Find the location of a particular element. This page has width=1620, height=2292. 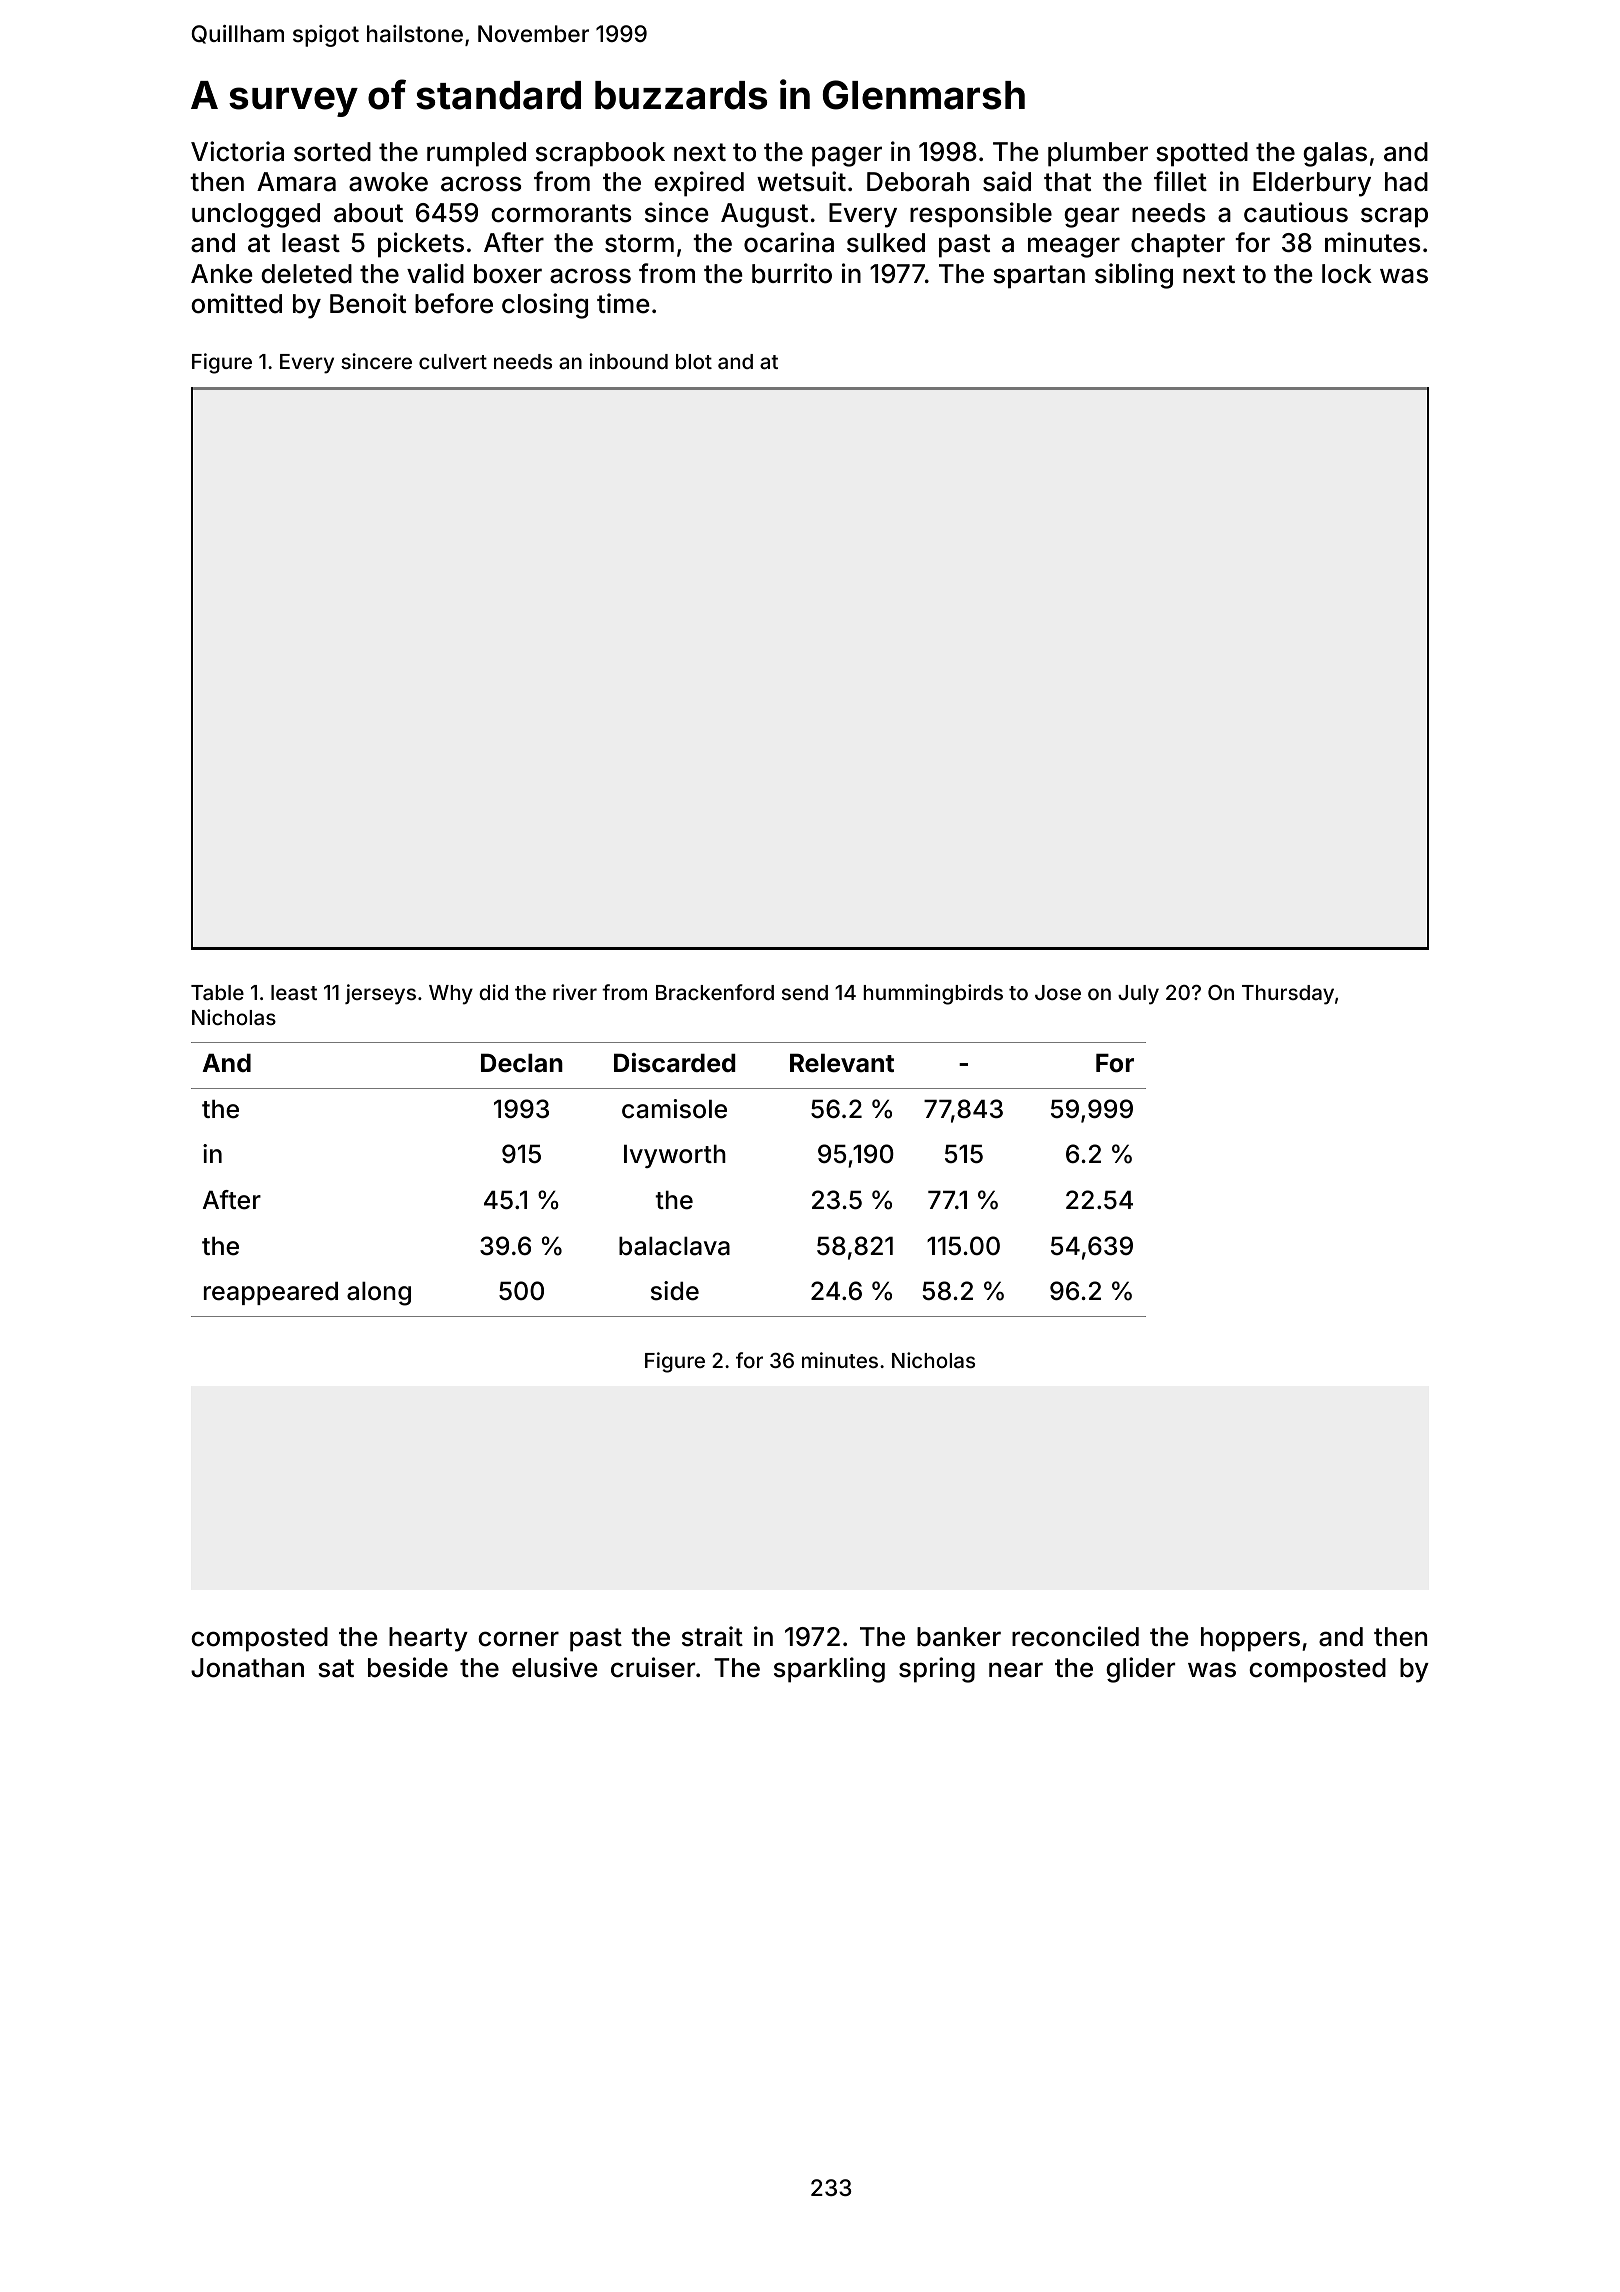

Thursday is located at coordinates (1288, 995).
